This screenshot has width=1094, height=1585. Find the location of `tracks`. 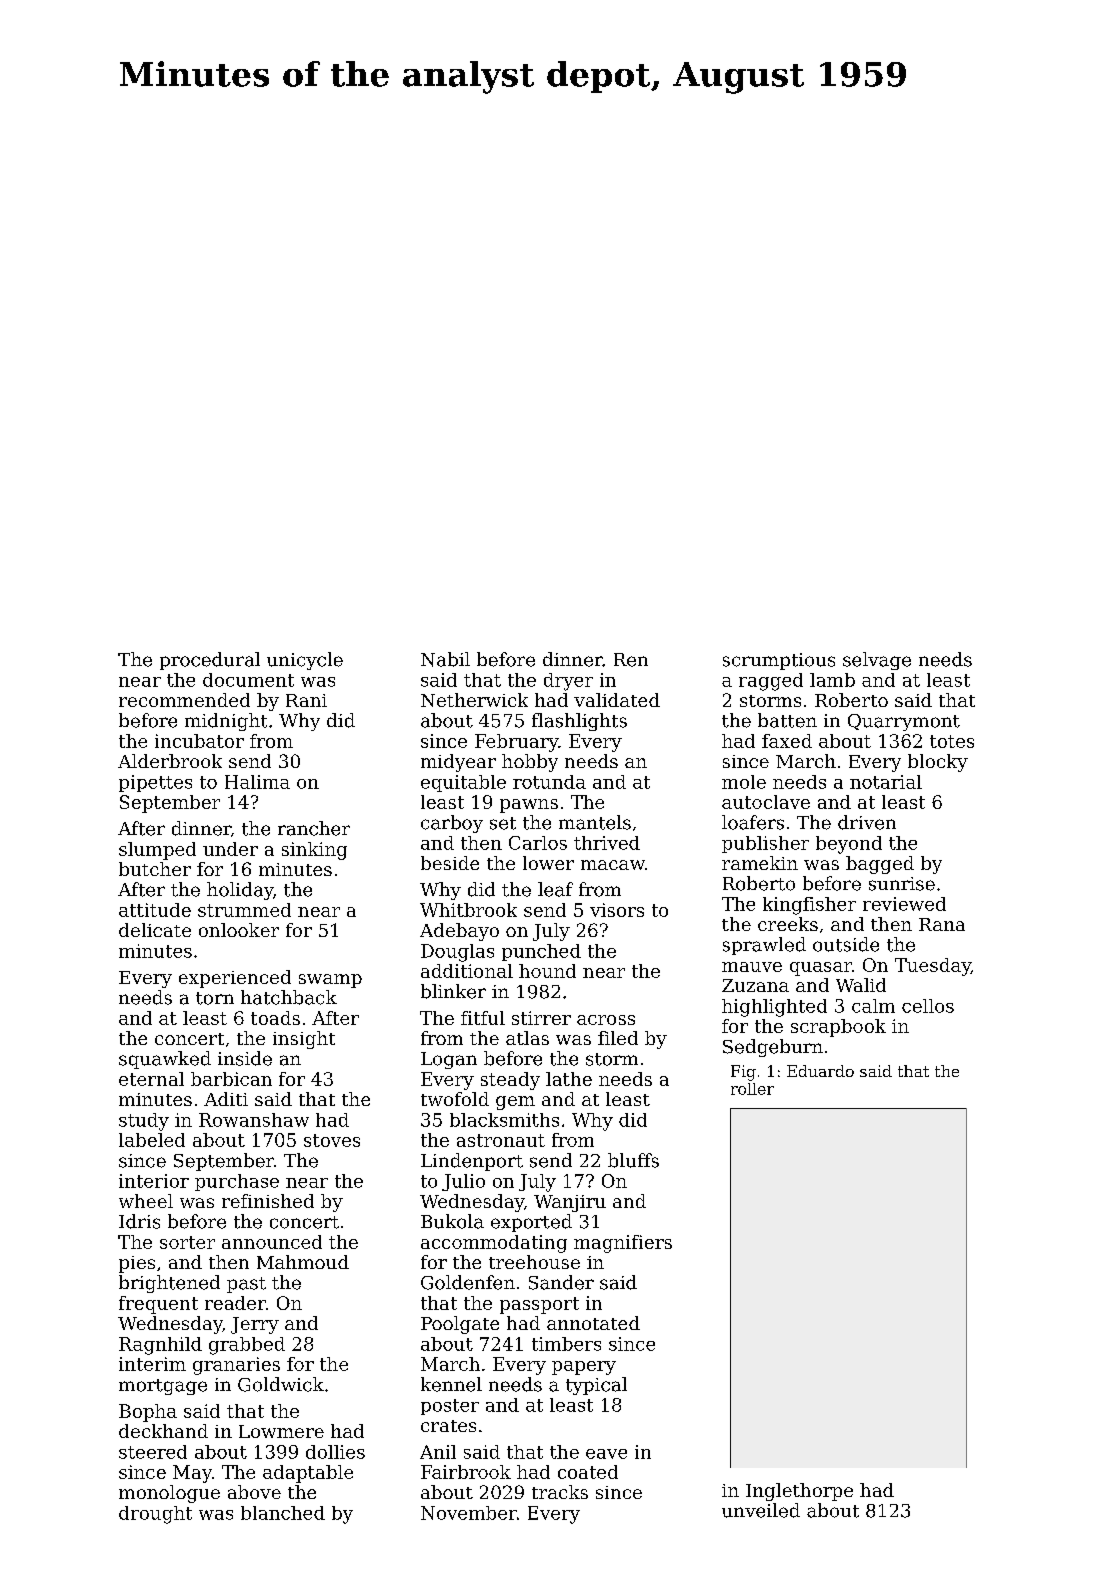

tracks is located at coordinates (560, 1492).
